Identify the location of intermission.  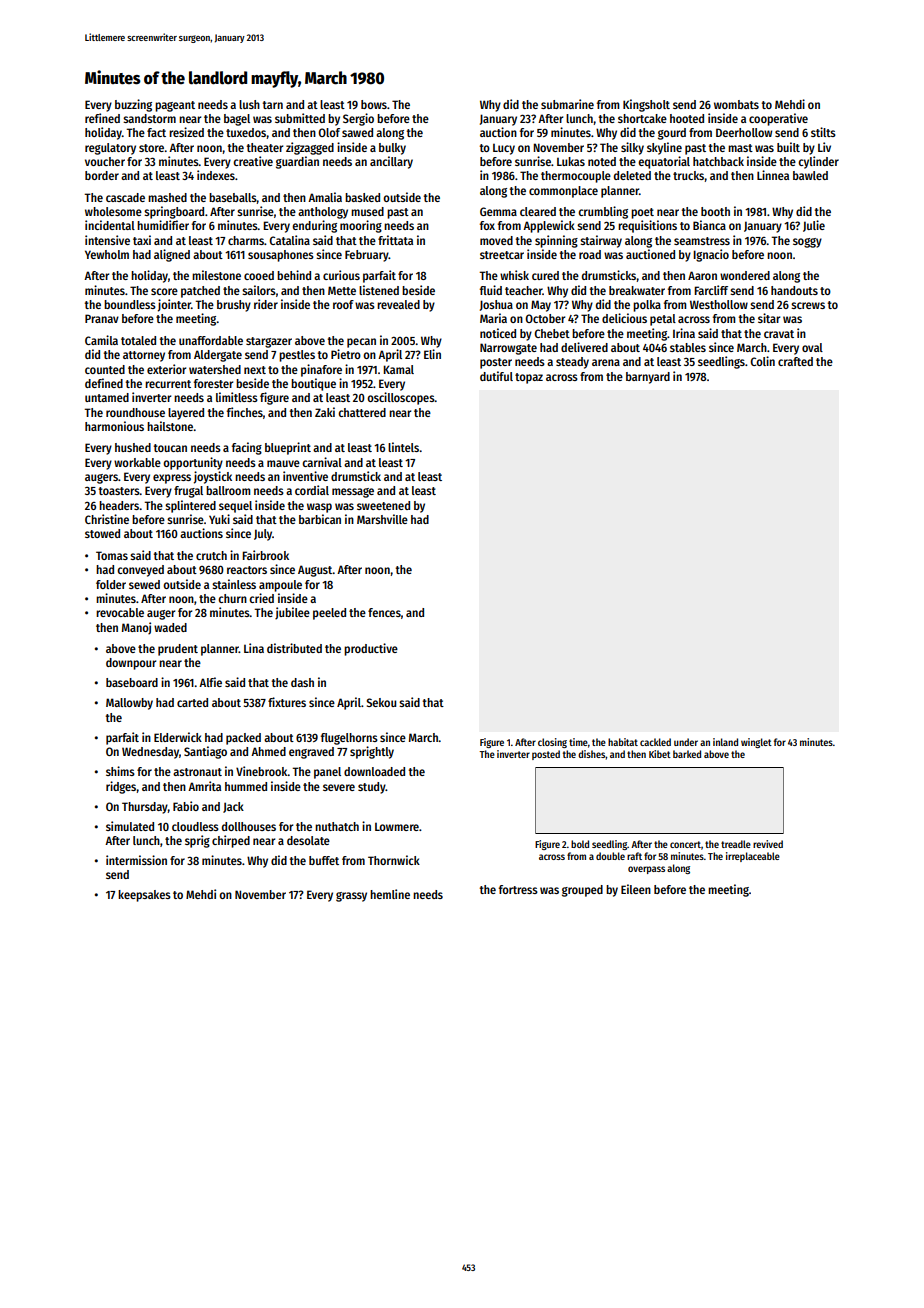
(136, 860).
